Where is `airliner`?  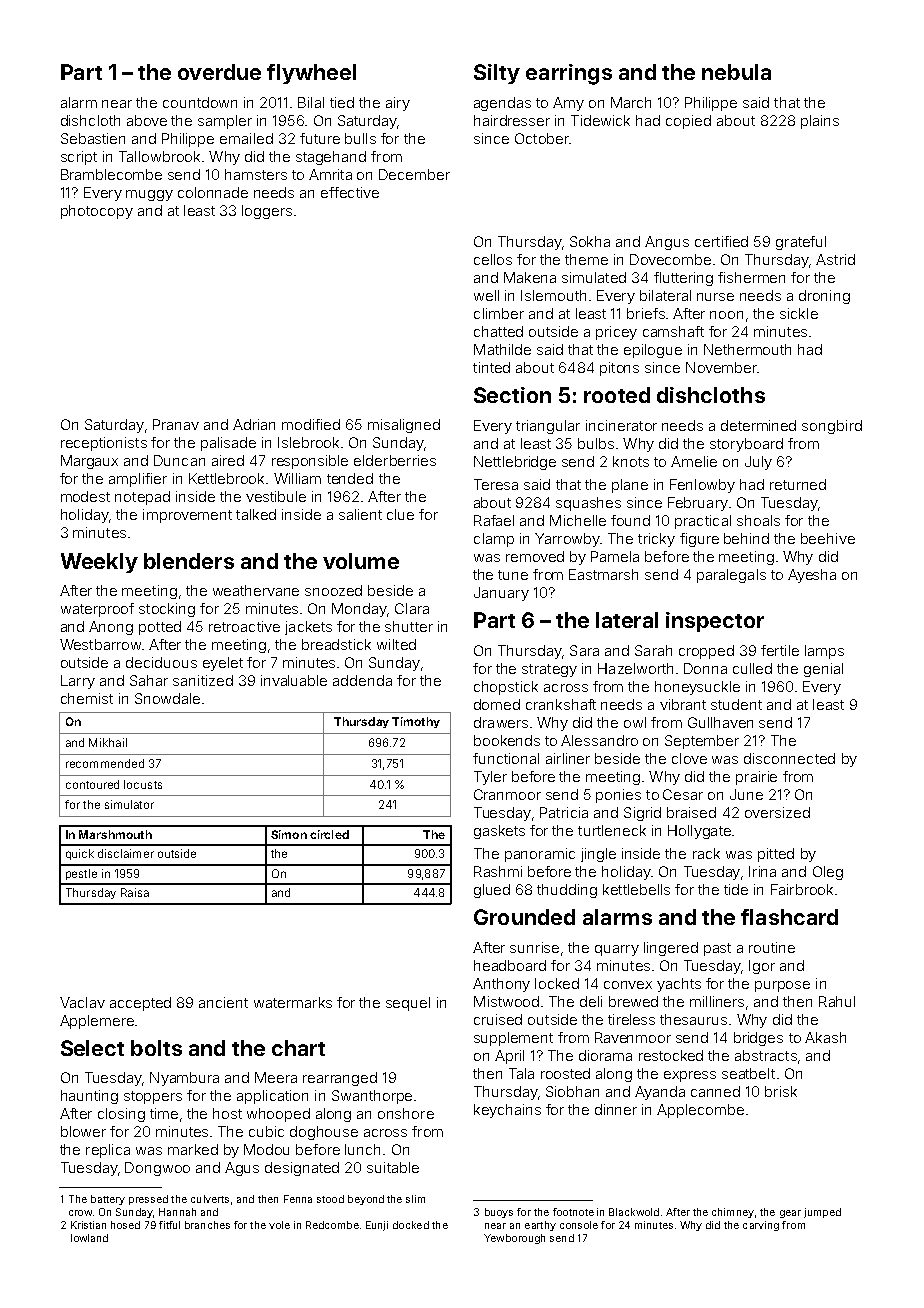 airliner is located at coordinates (568, 758).
